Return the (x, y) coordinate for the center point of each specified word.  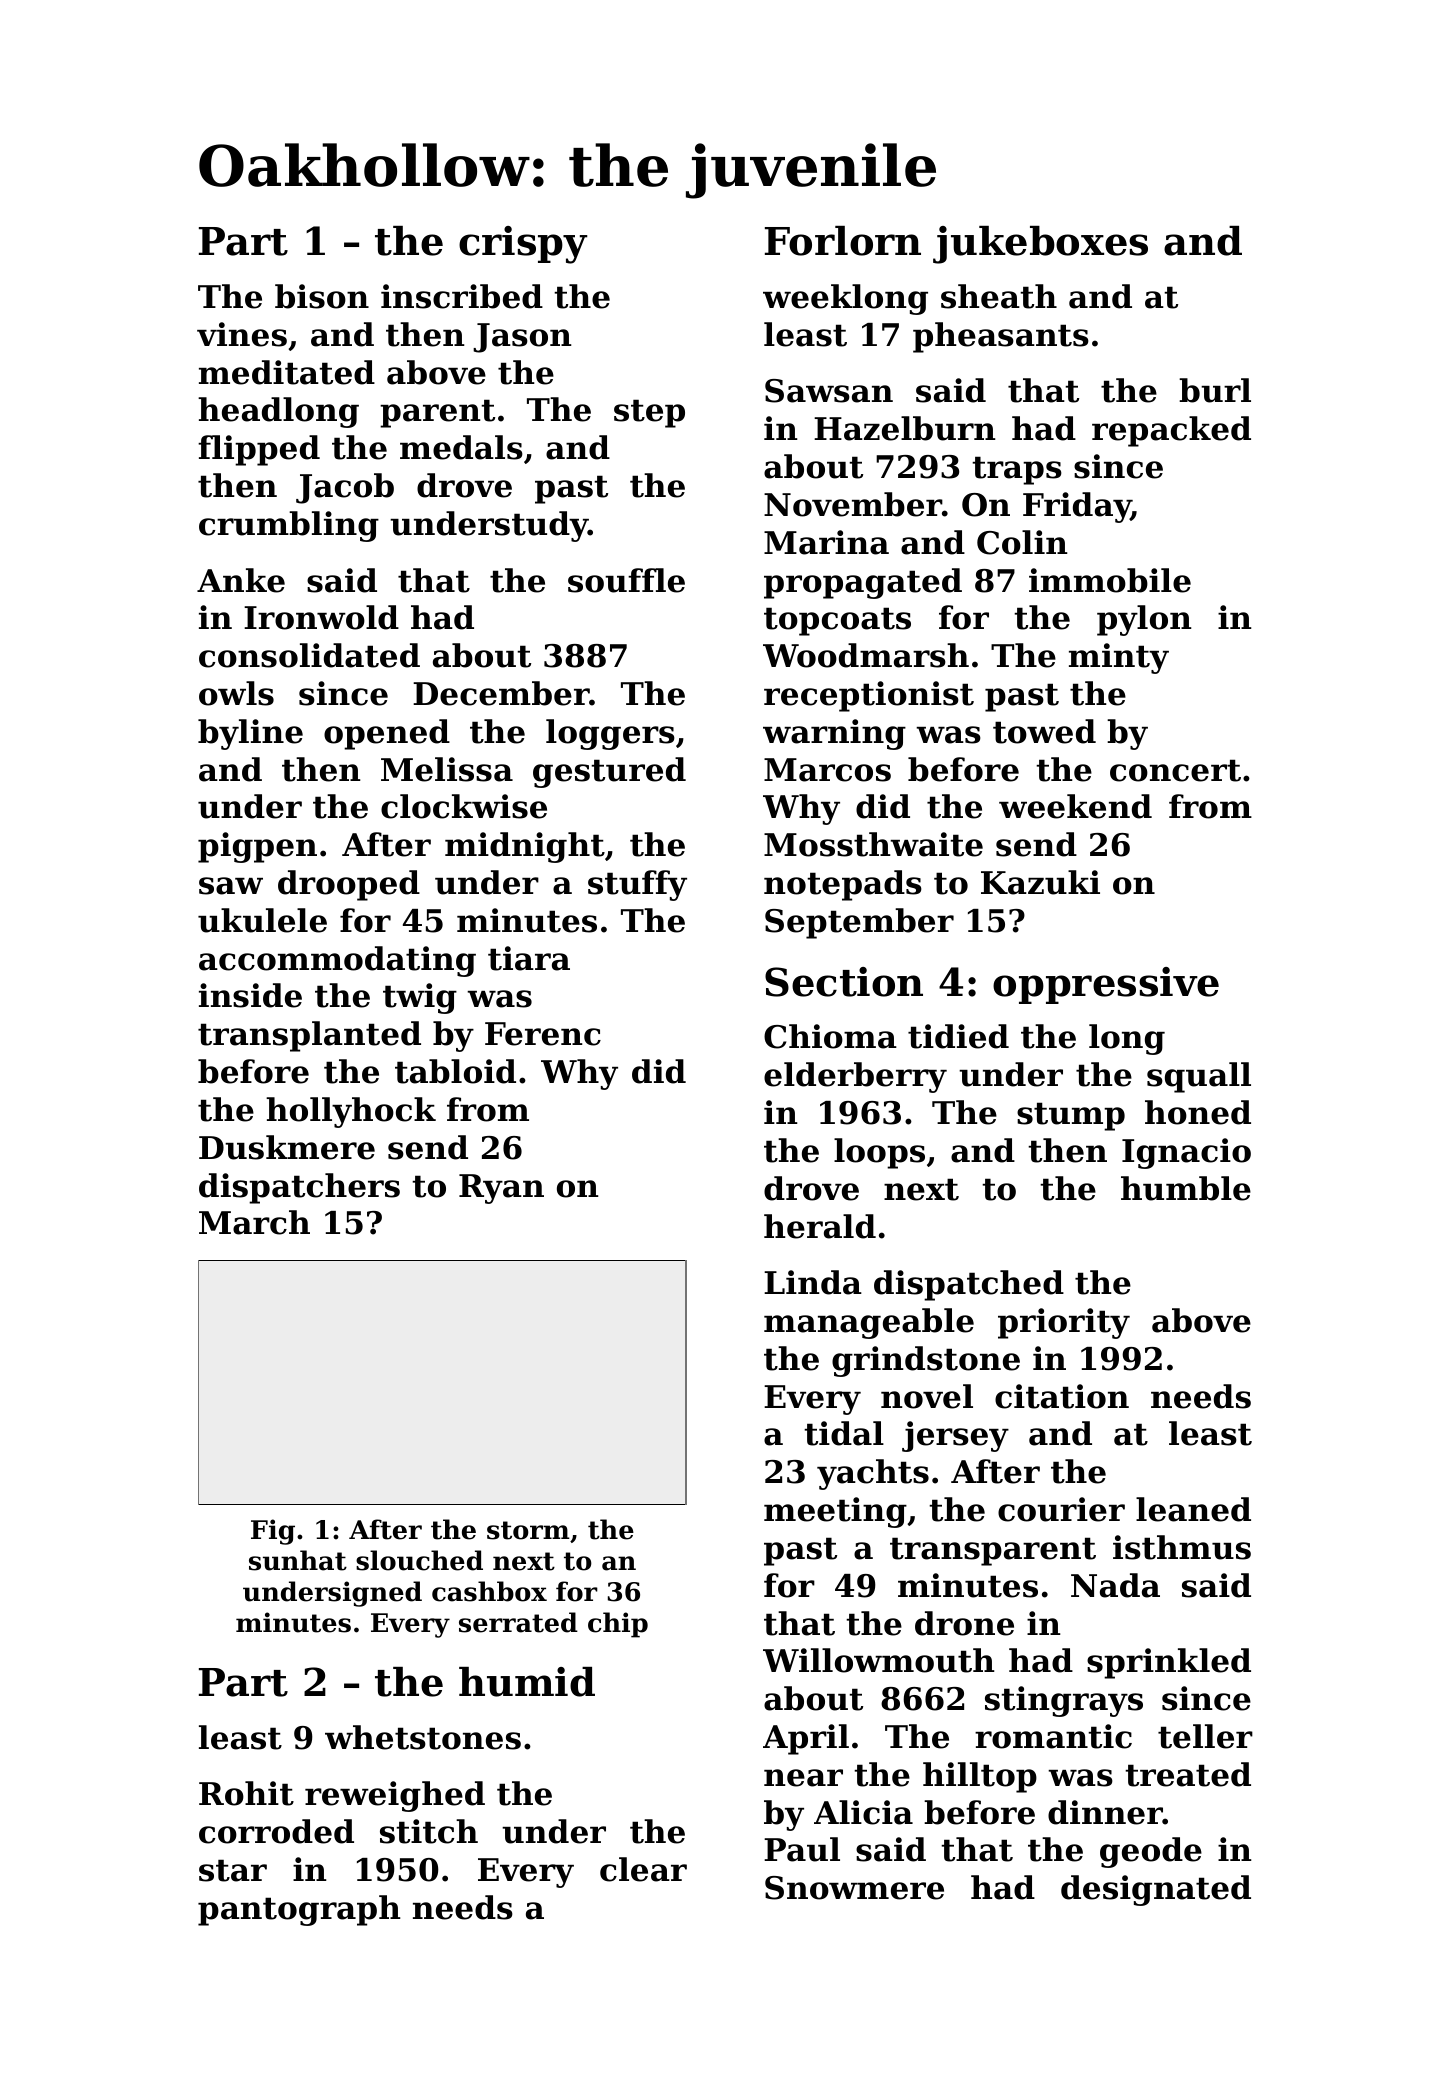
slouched (419, 1560)
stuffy (637, 885)
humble (1186, 1188)
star (233, 1870)
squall (1199, 1077)
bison (322, 296)
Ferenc (543, 1034)
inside (250, 995)
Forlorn (843, 241)
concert (1175, 770)
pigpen (257, 847)
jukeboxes (1040, 245)
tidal (844, 1433)
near (803, 1778)
